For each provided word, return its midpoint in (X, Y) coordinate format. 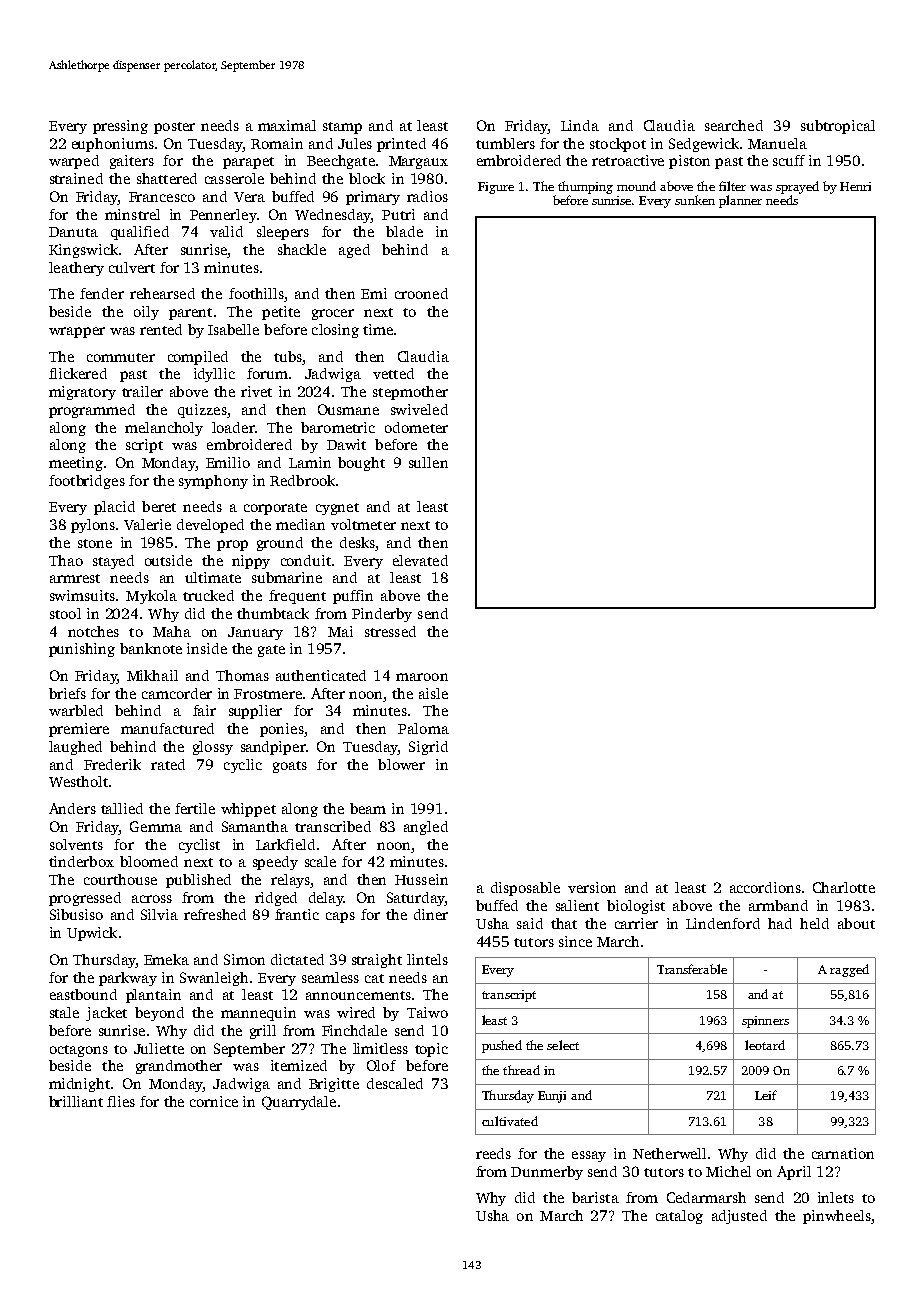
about (856, 923)
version (592, 887)
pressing (120, 127)
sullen (428, 462)
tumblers (505, 143)
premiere (79, 730)
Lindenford (723, 923)
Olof (381, 1065)
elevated (420, 560)
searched (734, 125)
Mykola (151, 597)
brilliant (76, 1101)
